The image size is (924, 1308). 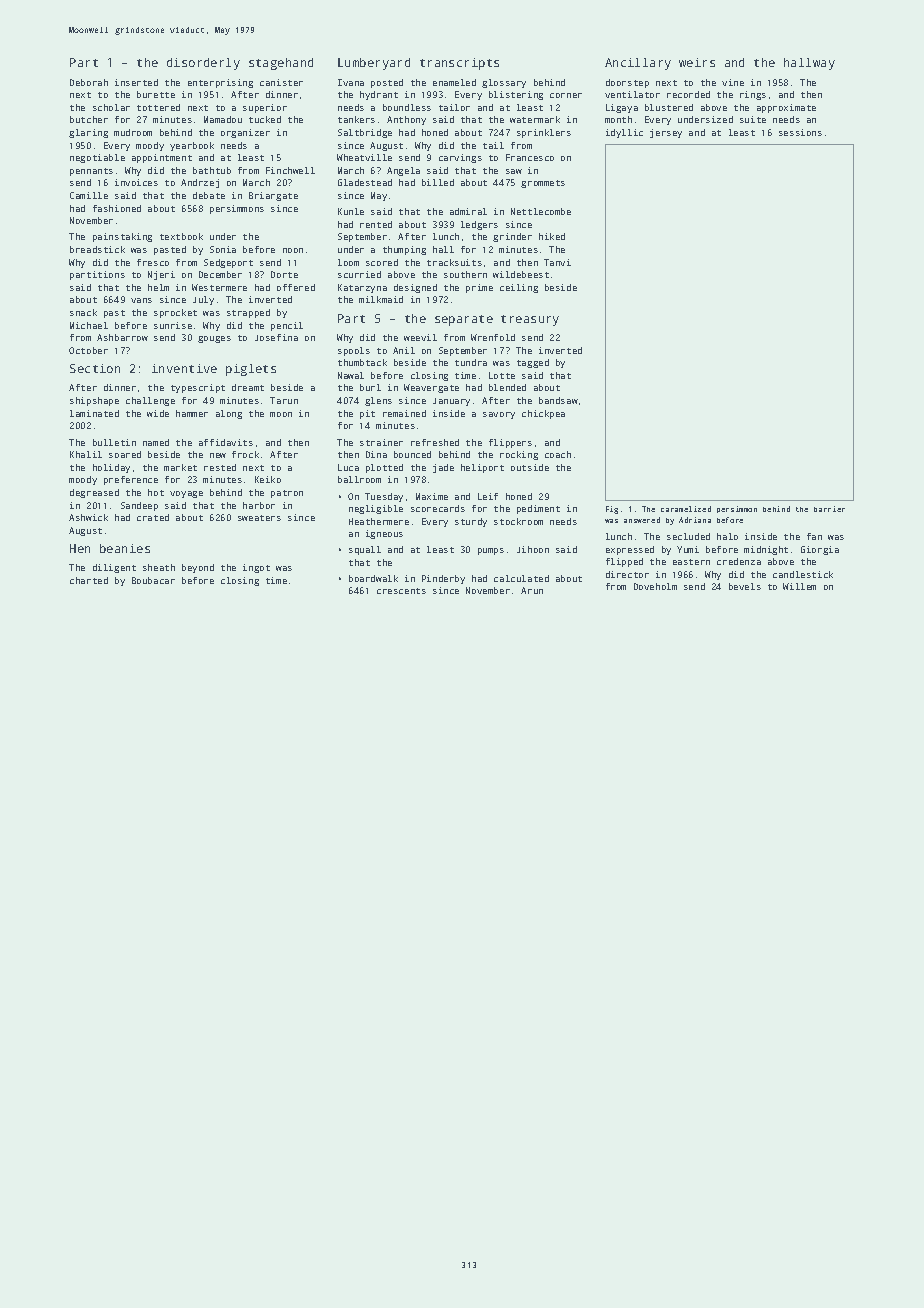 What do you see at coordinates (666, 133) in the page?
I see `jersey` at bounding box center [666, 133].
